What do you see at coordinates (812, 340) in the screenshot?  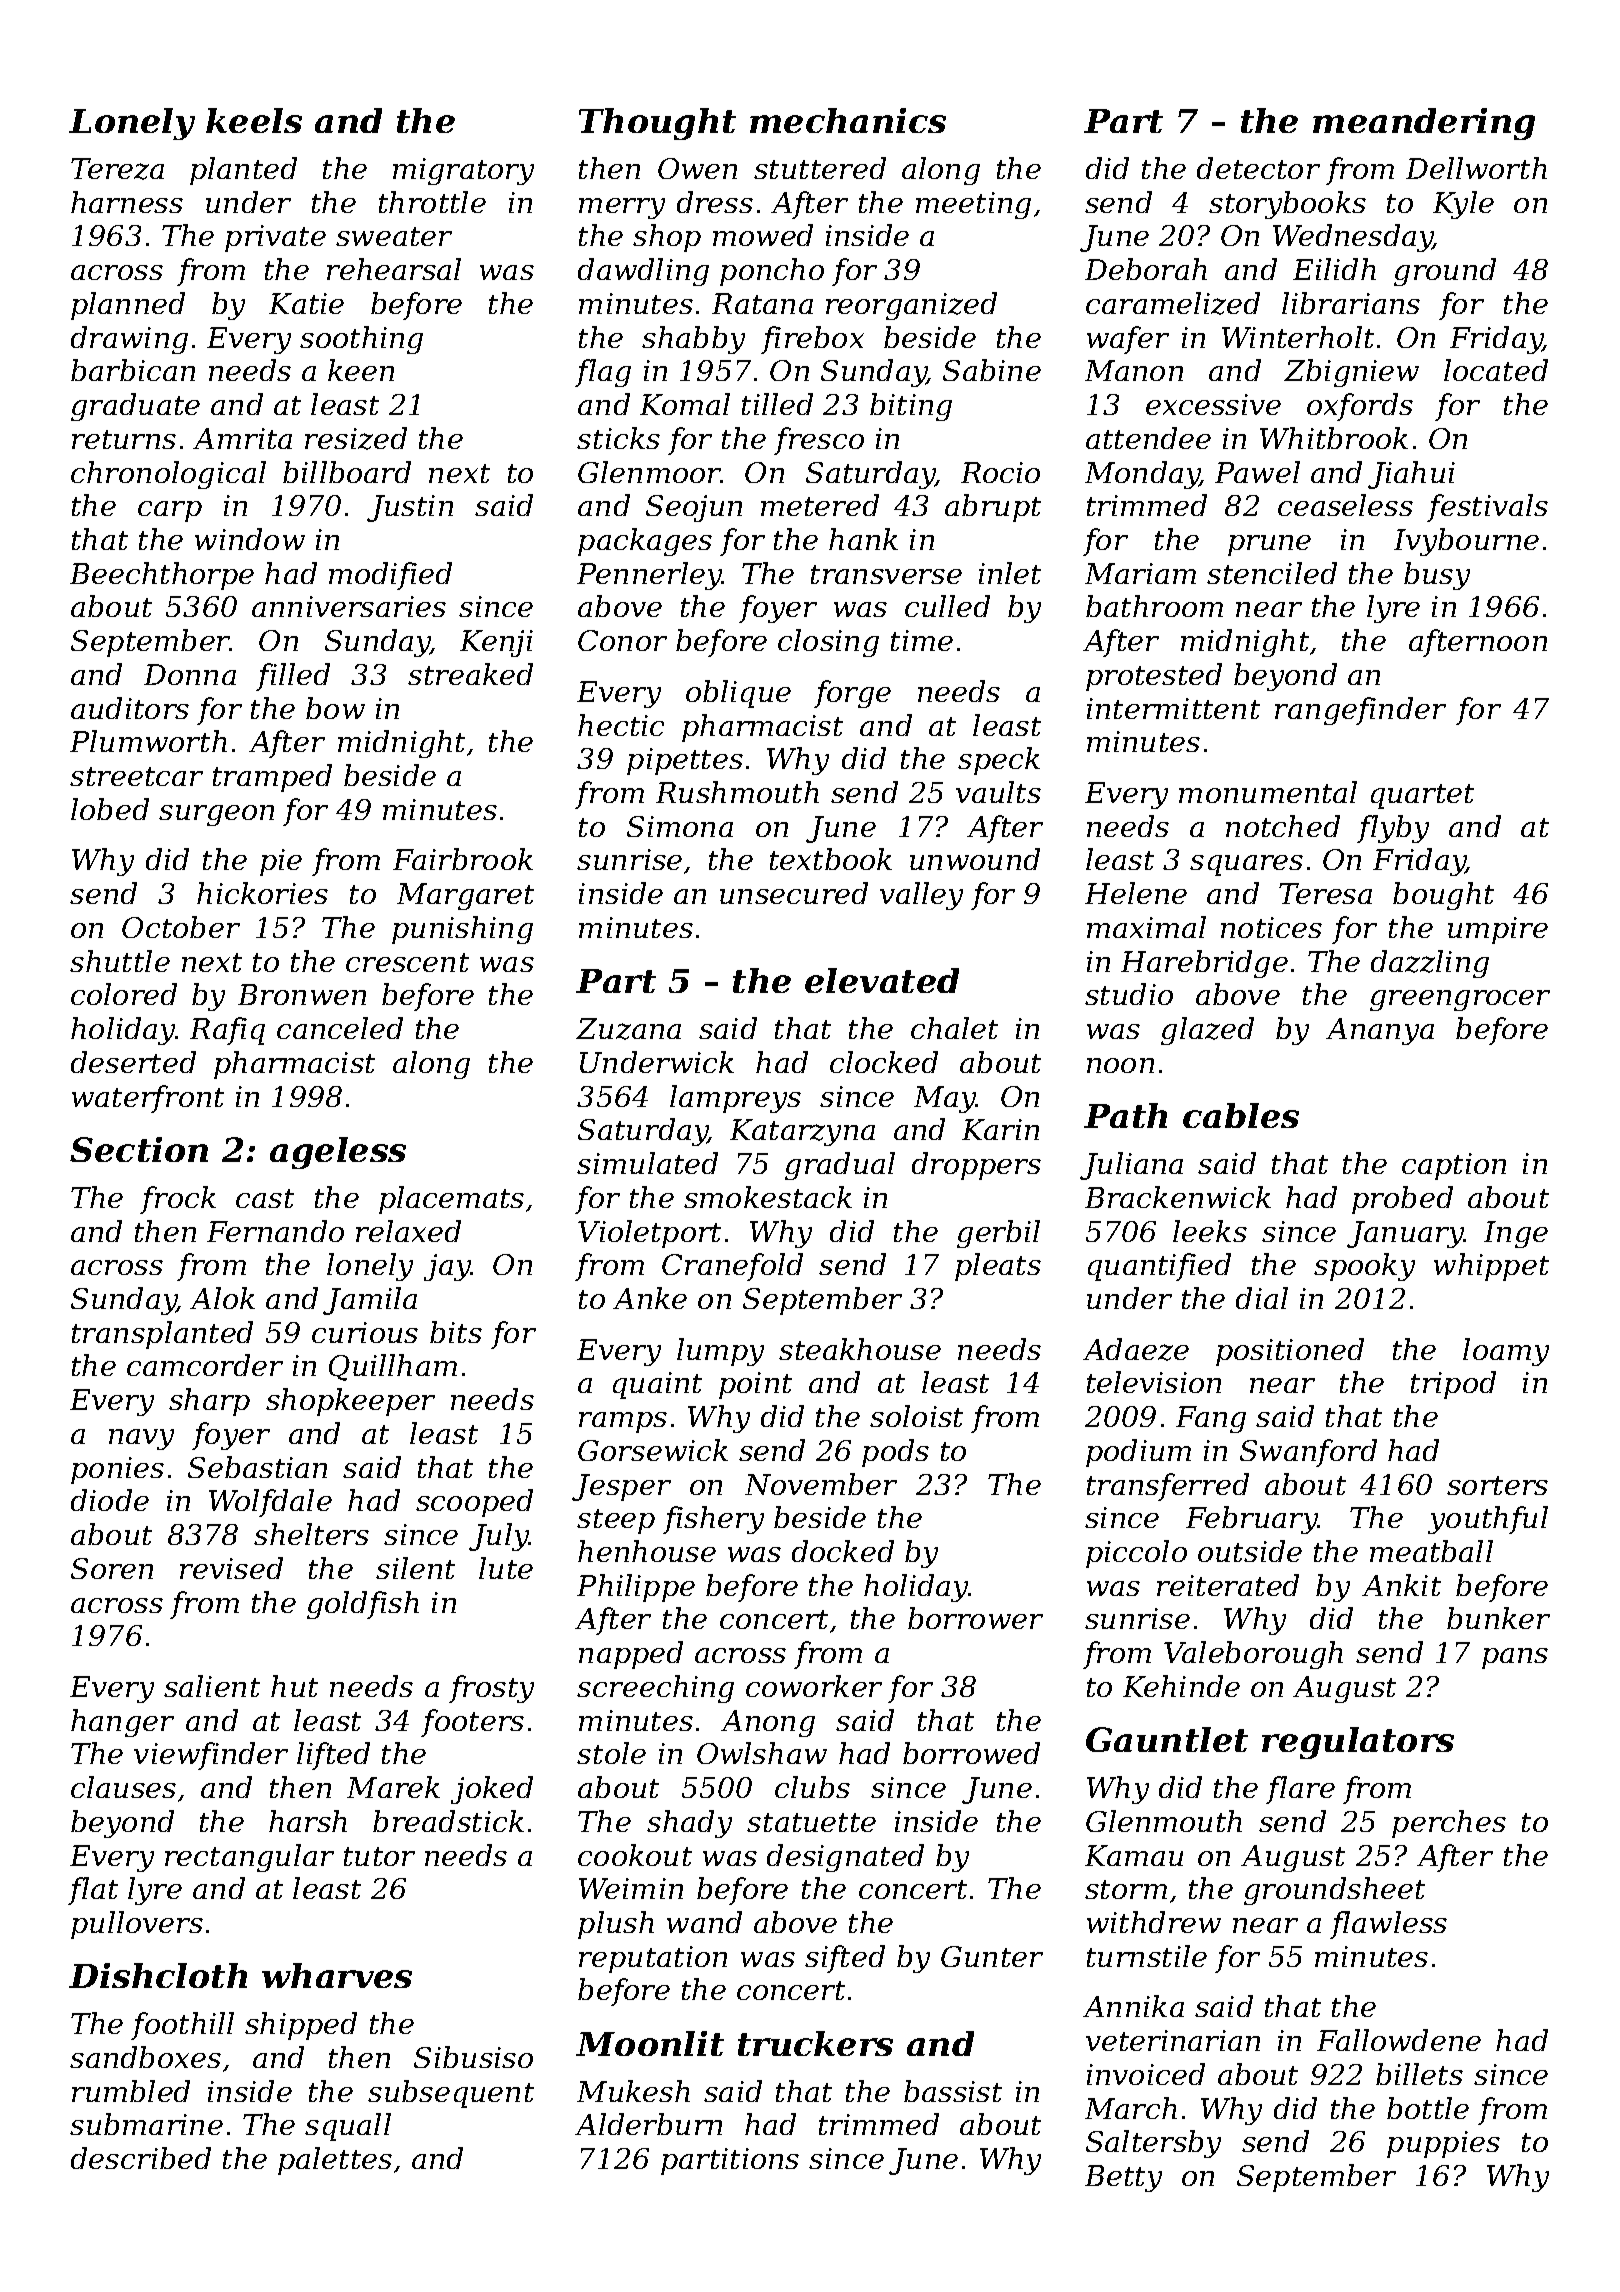 I see `firebox` at bounding box center [812, 340].
